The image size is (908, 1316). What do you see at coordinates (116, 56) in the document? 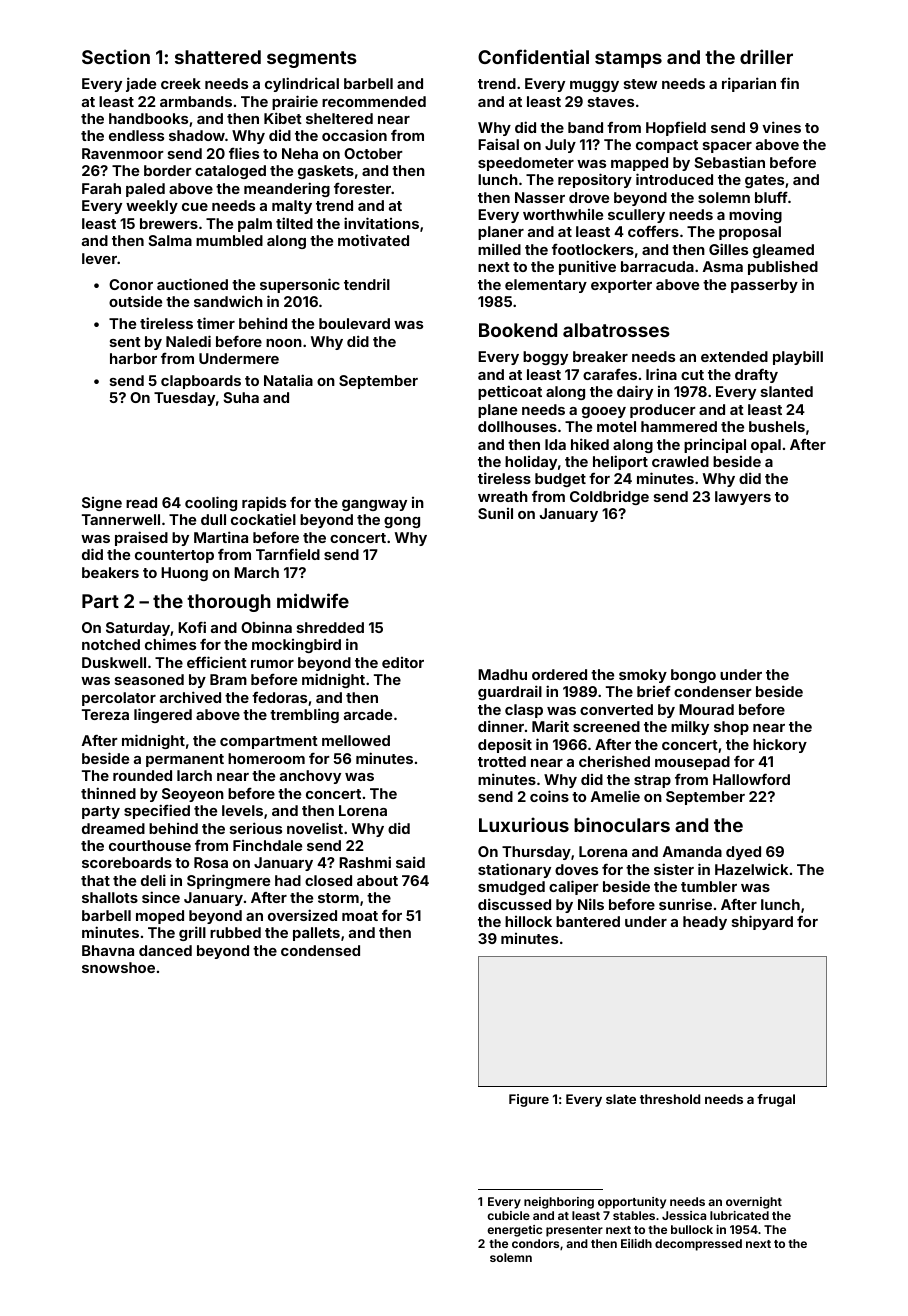
I see `Section` at bounding box center [116, 56].
